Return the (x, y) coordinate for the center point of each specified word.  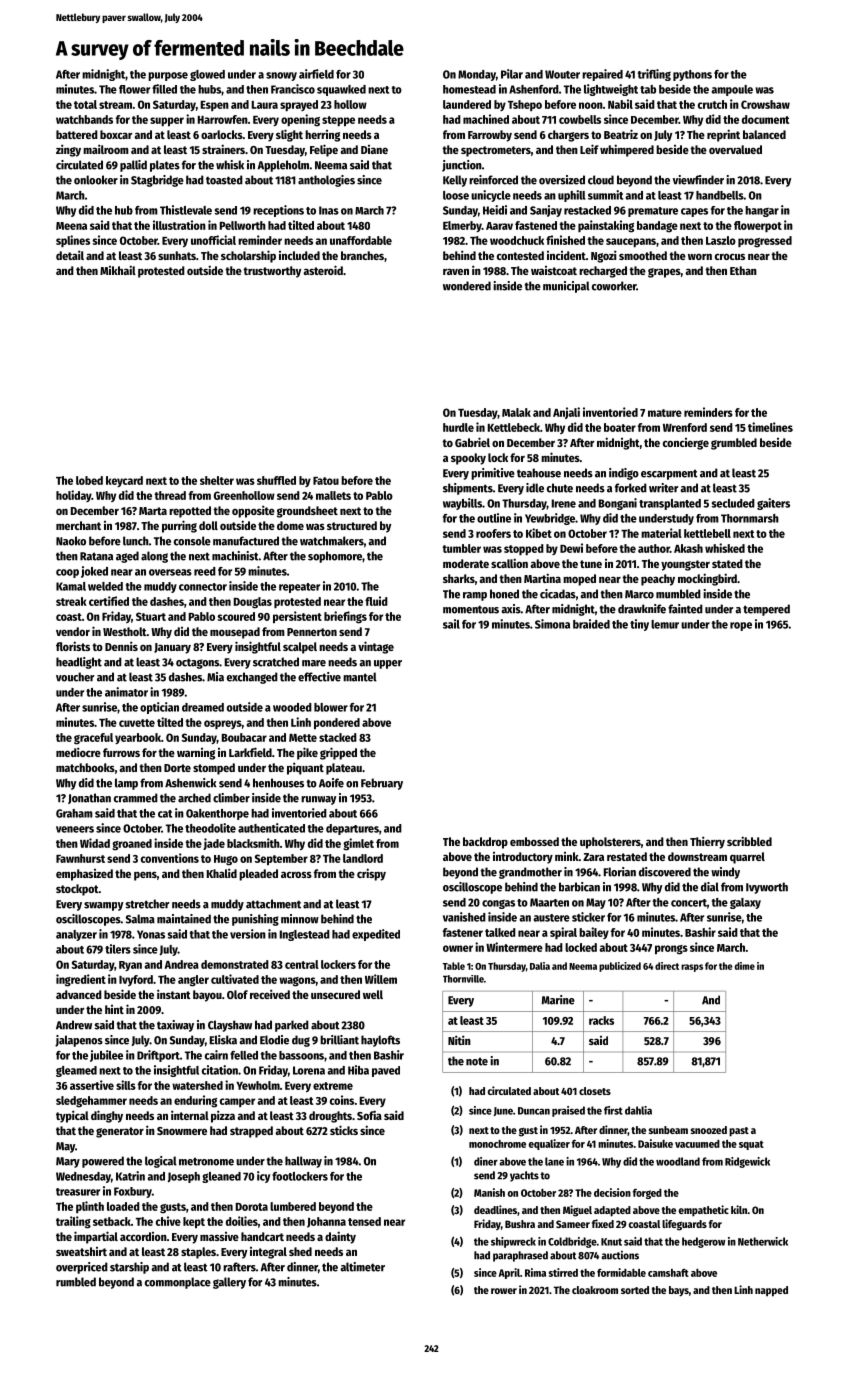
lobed (89, 480)
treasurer (78, 1192)
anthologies (326, 181)
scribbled (749, 841)
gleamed (76, 1071)
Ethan (743, 270)
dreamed (203, 707)
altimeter (362, 1267)
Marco (639, 594)
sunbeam (668, 1130)
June (503, 1111)
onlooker (96, 180)
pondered (337, 724)
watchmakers (332, 541)
